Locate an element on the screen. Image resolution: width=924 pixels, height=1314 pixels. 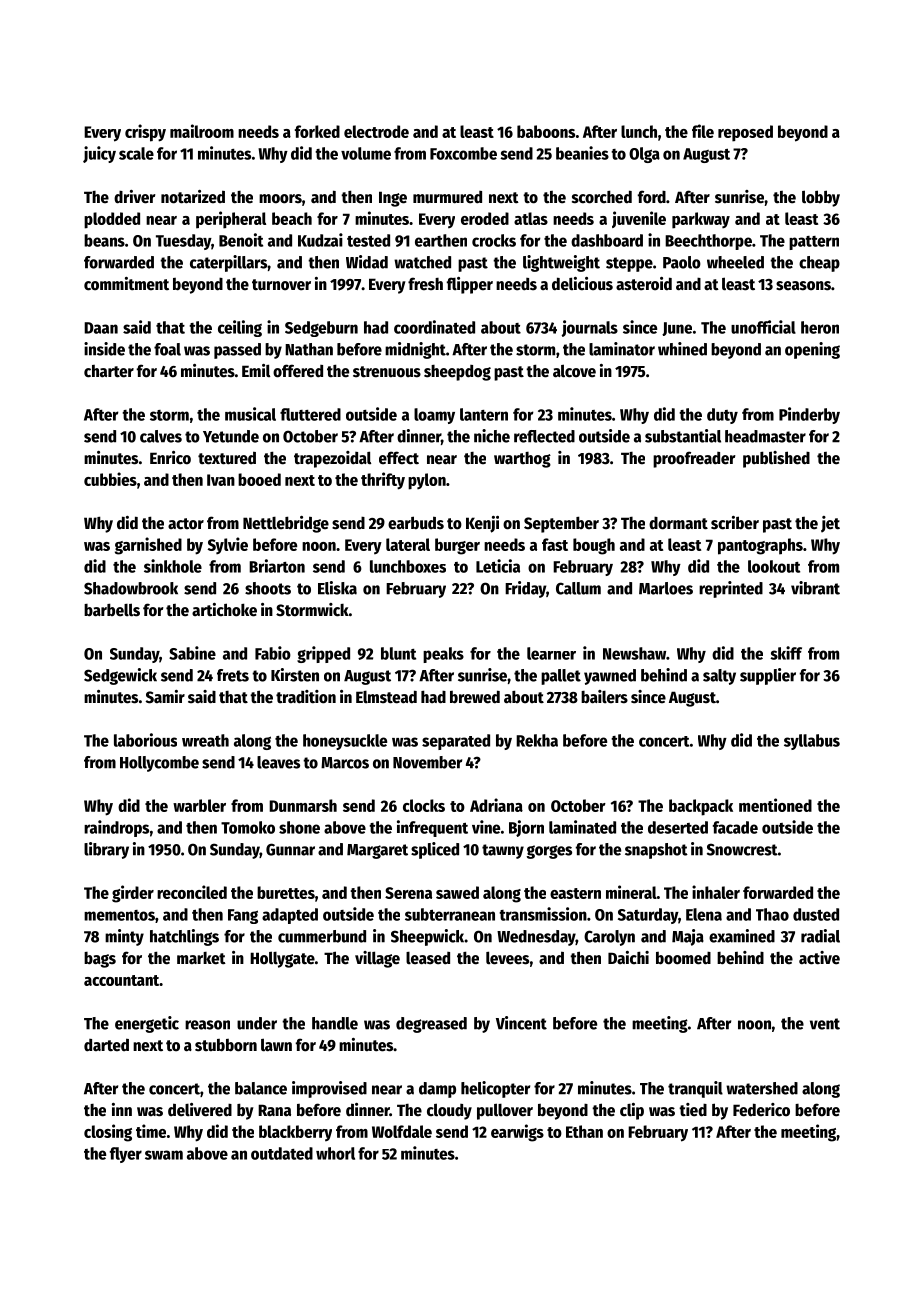
baboons is located at coordinates (546, 131).
